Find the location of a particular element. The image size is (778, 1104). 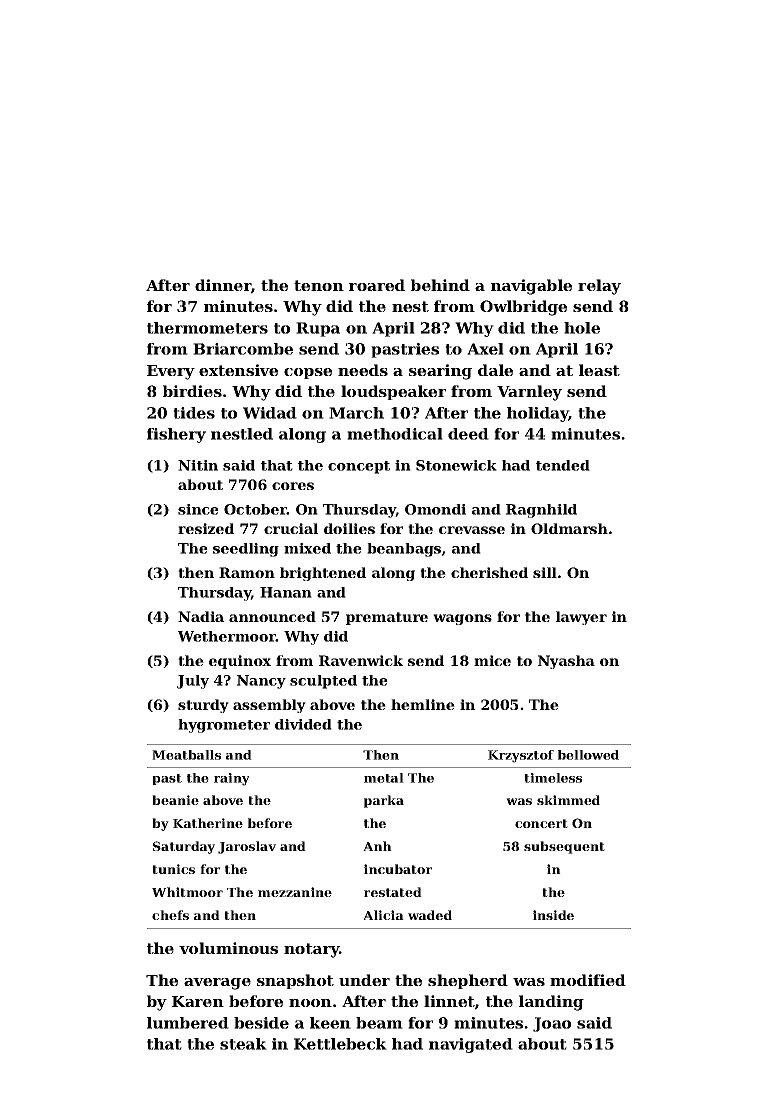

loudspeaker is located at coordinates (393, 392).
